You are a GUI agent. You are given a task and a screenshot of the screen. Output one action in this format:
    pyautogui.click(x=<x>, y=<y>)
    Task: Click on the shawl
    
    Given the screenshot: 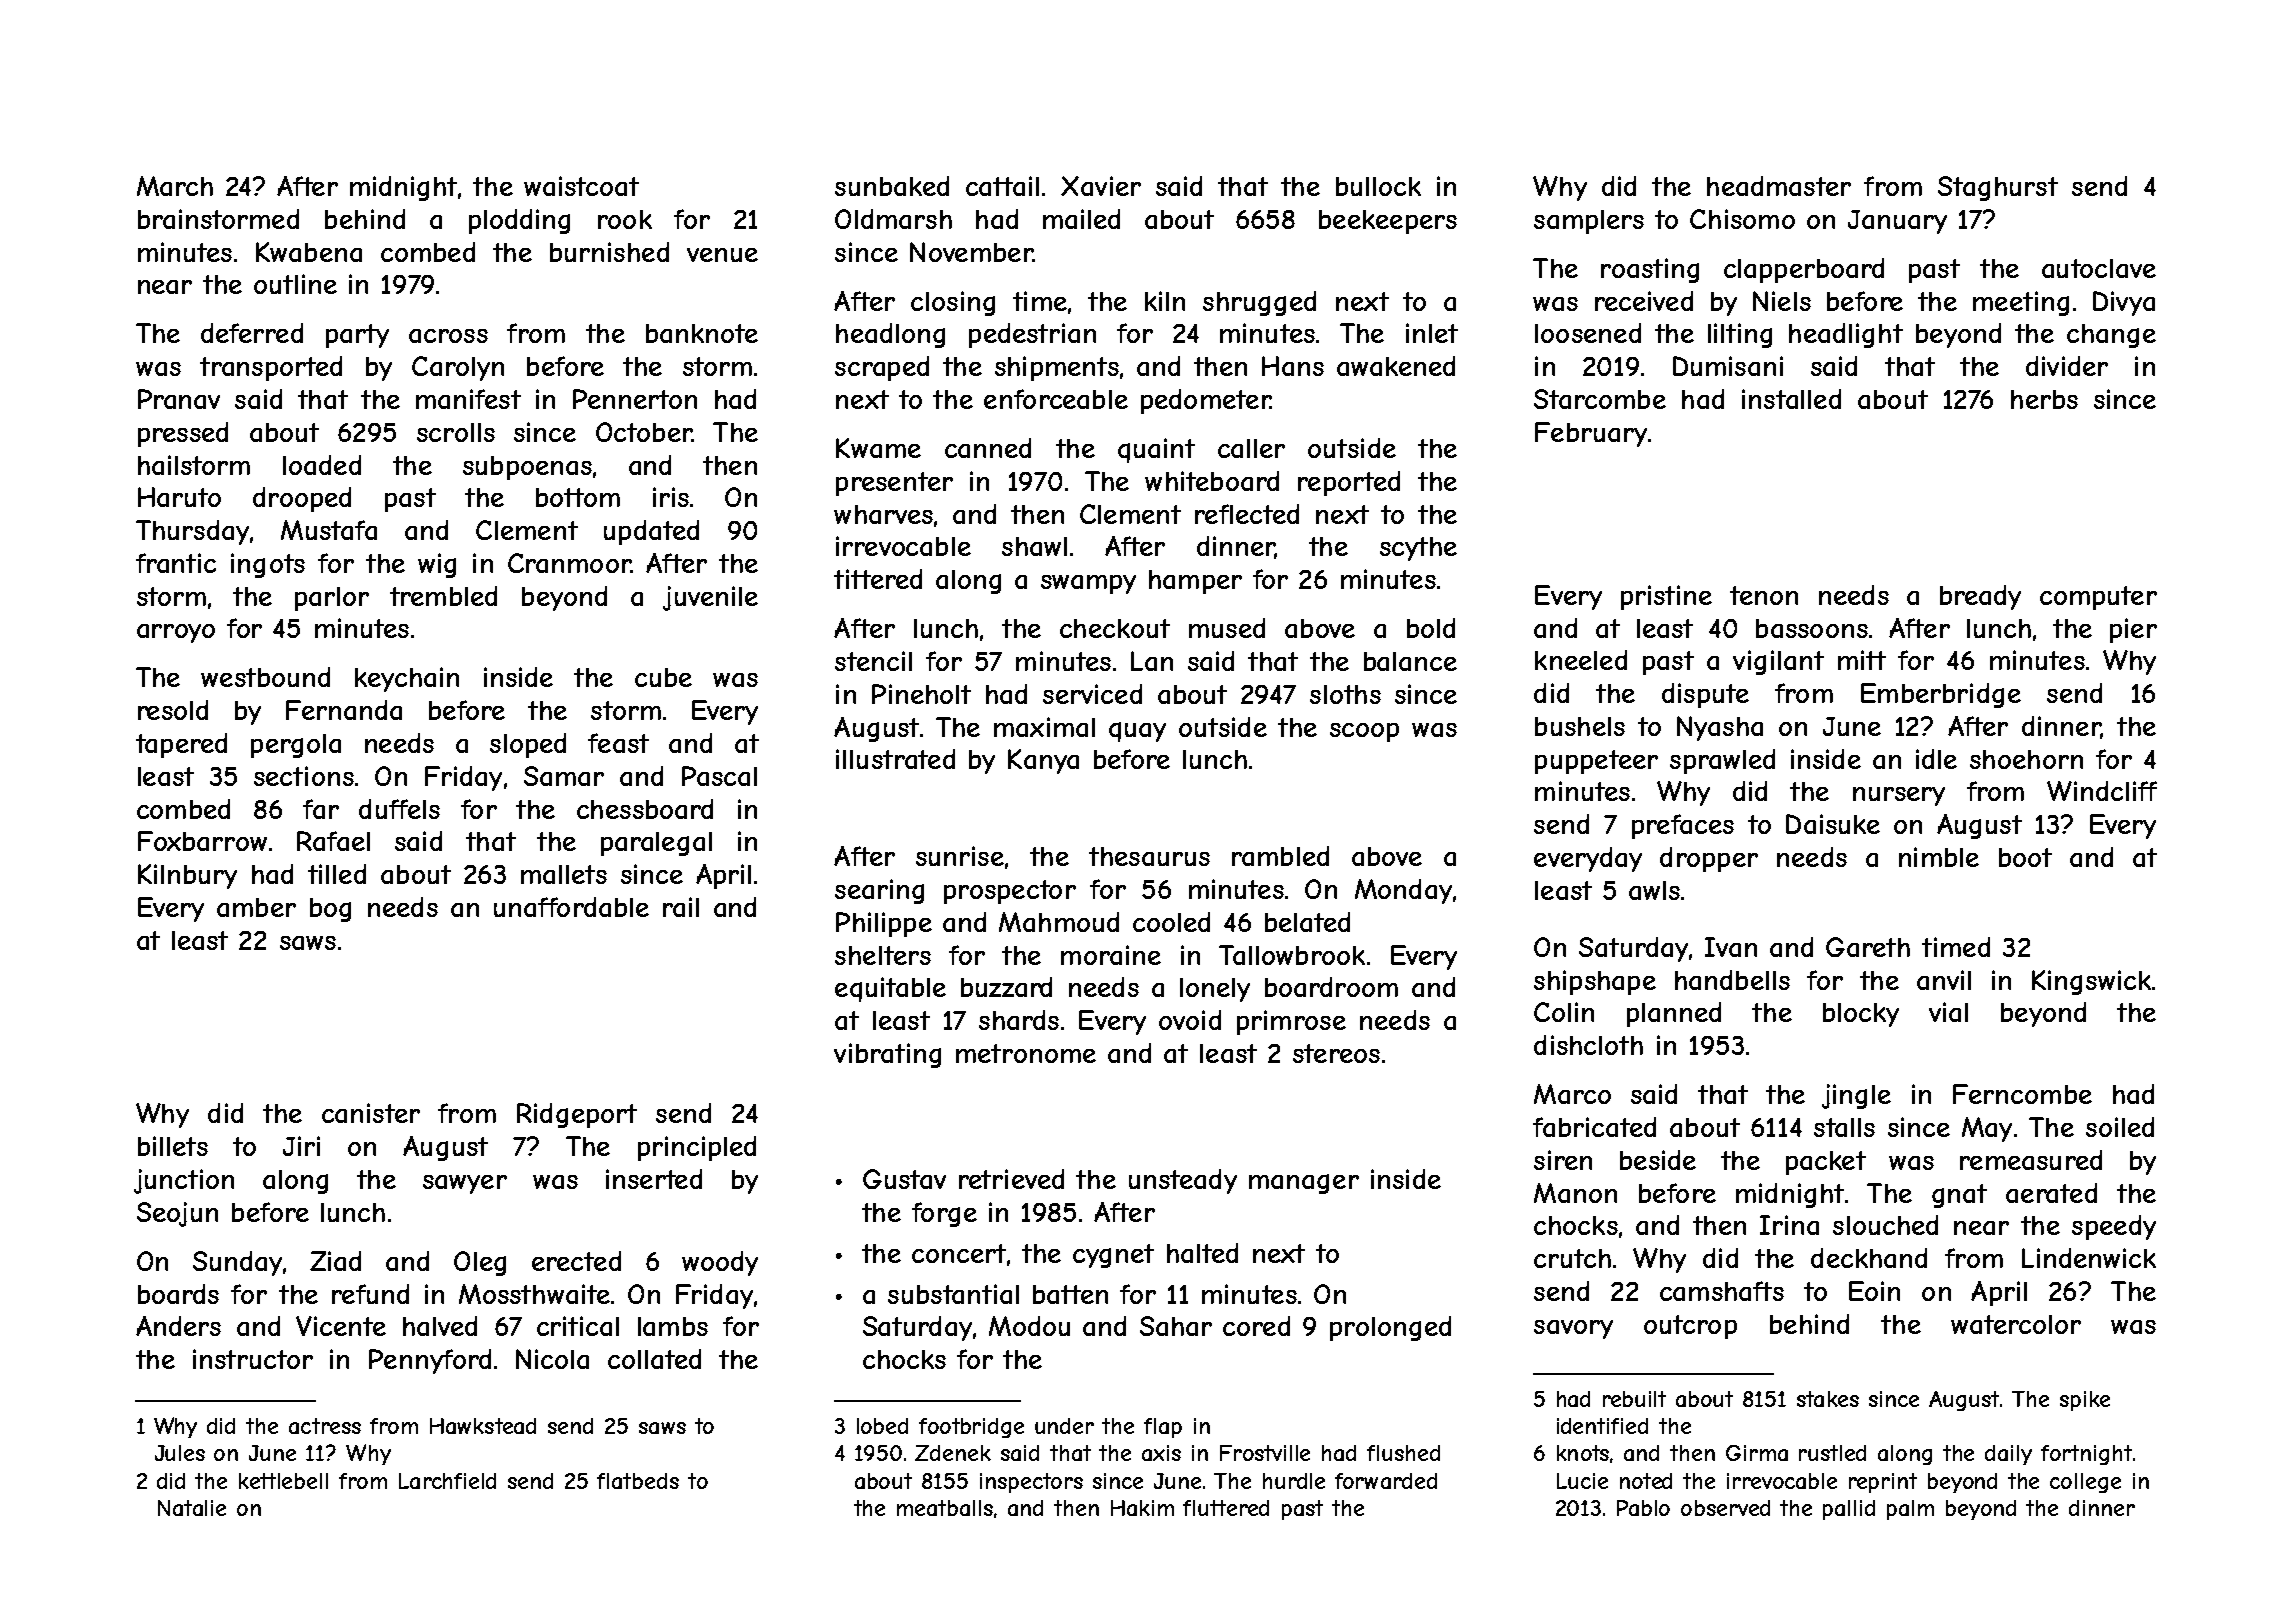 What is the action you would take?
    pyautogui.click(x=1034, y=546)
